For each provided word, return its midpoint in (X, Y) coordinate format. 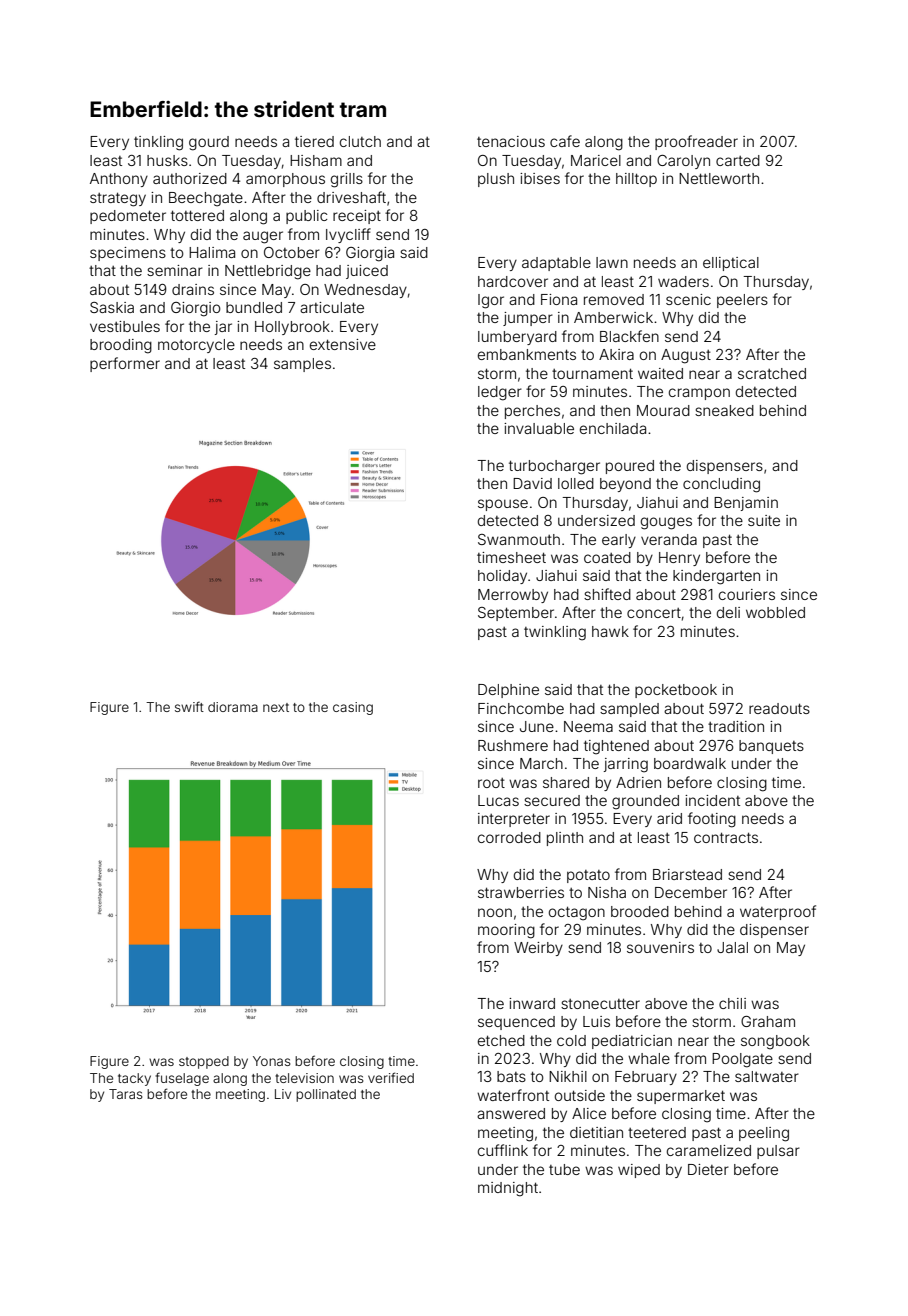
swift (189, 706)
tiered (314, 141)
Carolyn (683, 162)
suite (764, 520)
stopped (204, 1062)
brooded (640, 911)
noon (495, 912)
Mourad (663, 410)
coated (607, 557)
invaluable (539, 428)
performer (125, 364)
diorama (233, 707)
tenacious (511, 141)
